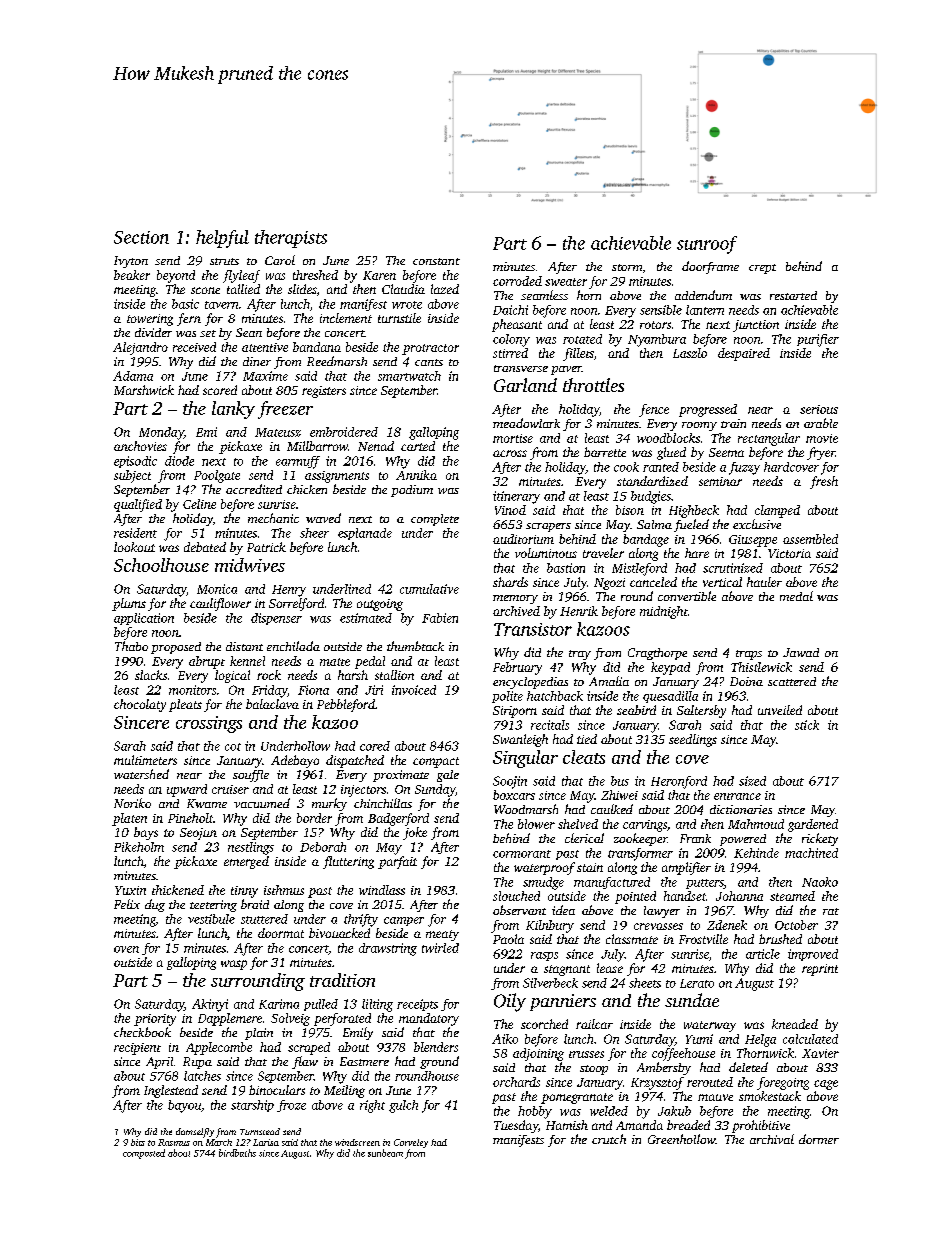 Image resolution: width=952 pixels, height=1233 pixels. What do you see at coordinates (399, 318) in the document?
I see `turnstile` at bounding box center [399, 318].
